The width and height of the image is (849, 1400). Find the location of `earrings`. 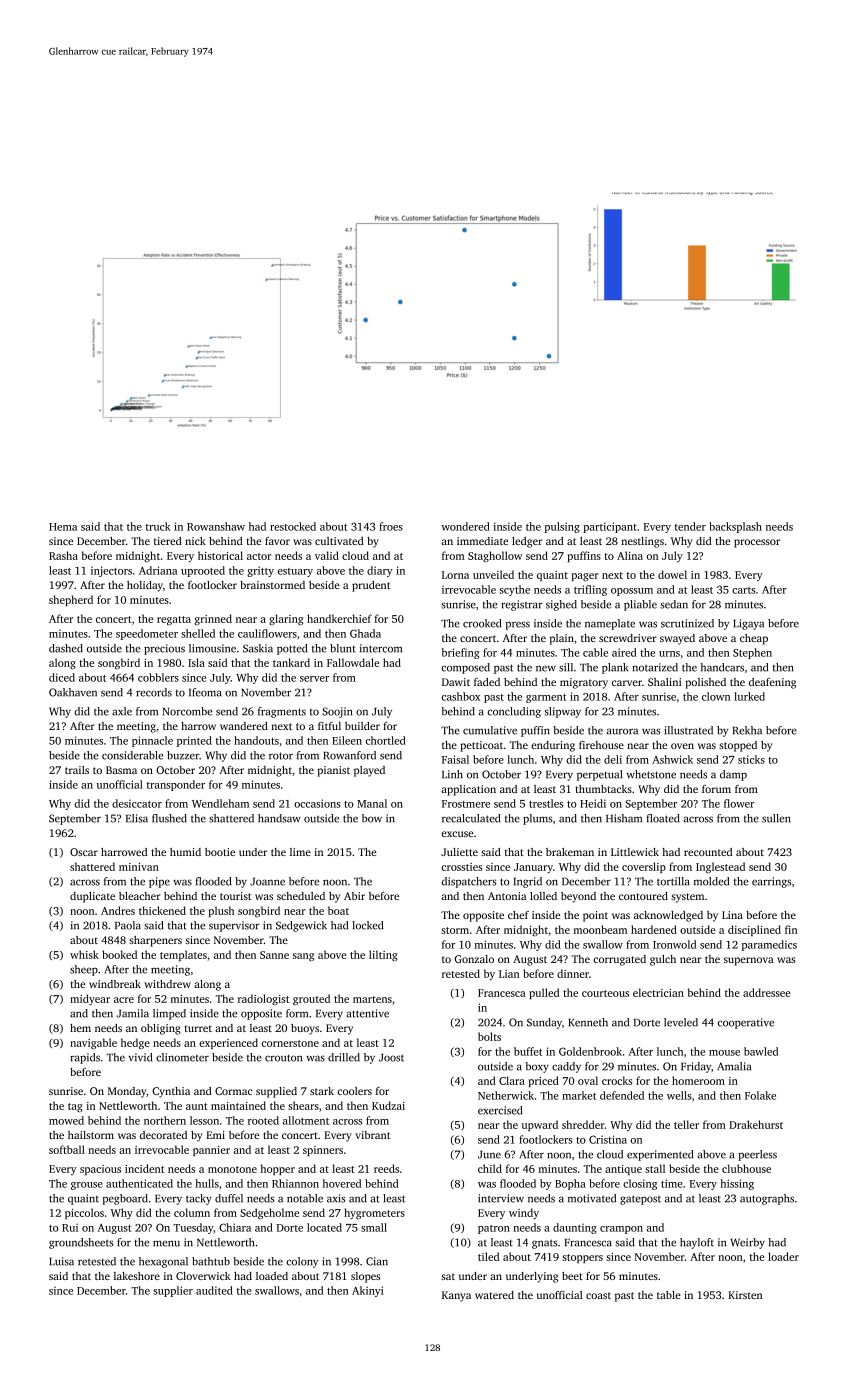

earrings is located at coordinates (771, 882).
